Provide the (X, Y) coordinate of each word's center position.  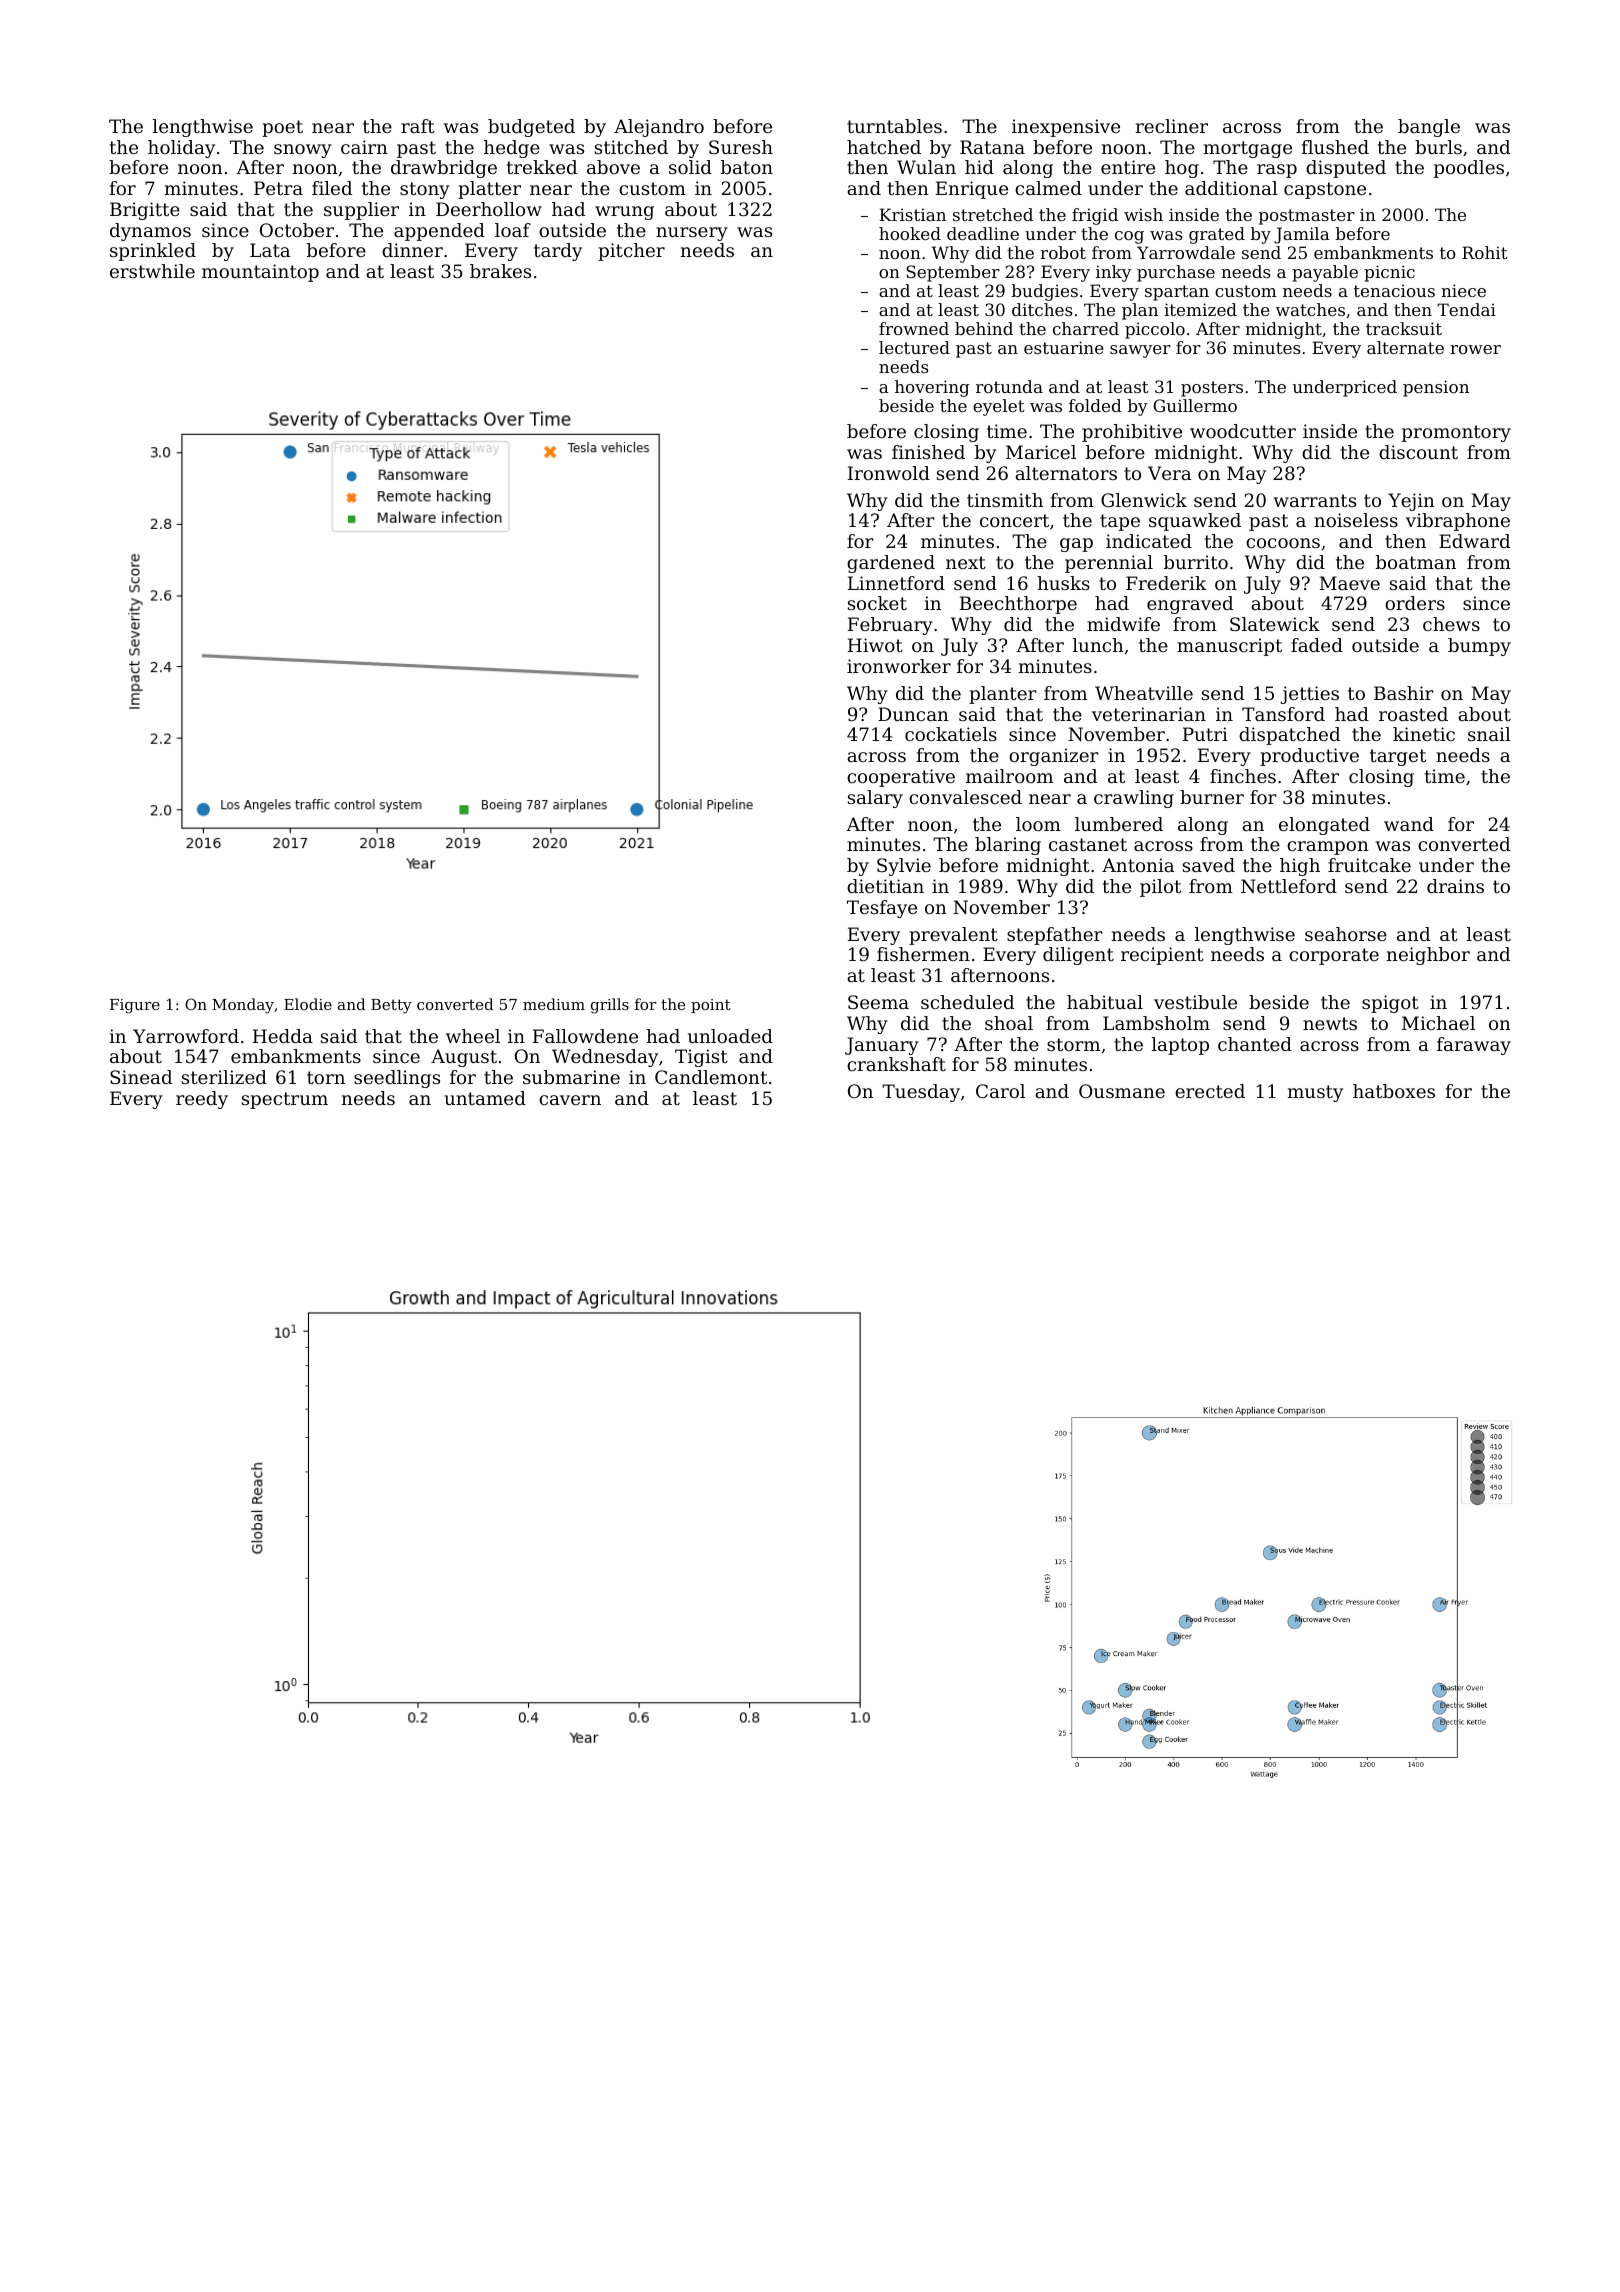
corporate (1334, 956)
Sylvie (904, 867)
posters (1212, 389)
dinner (412, 250)
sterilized (224, 1077)
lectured (914, 347)
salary (875, 799)
